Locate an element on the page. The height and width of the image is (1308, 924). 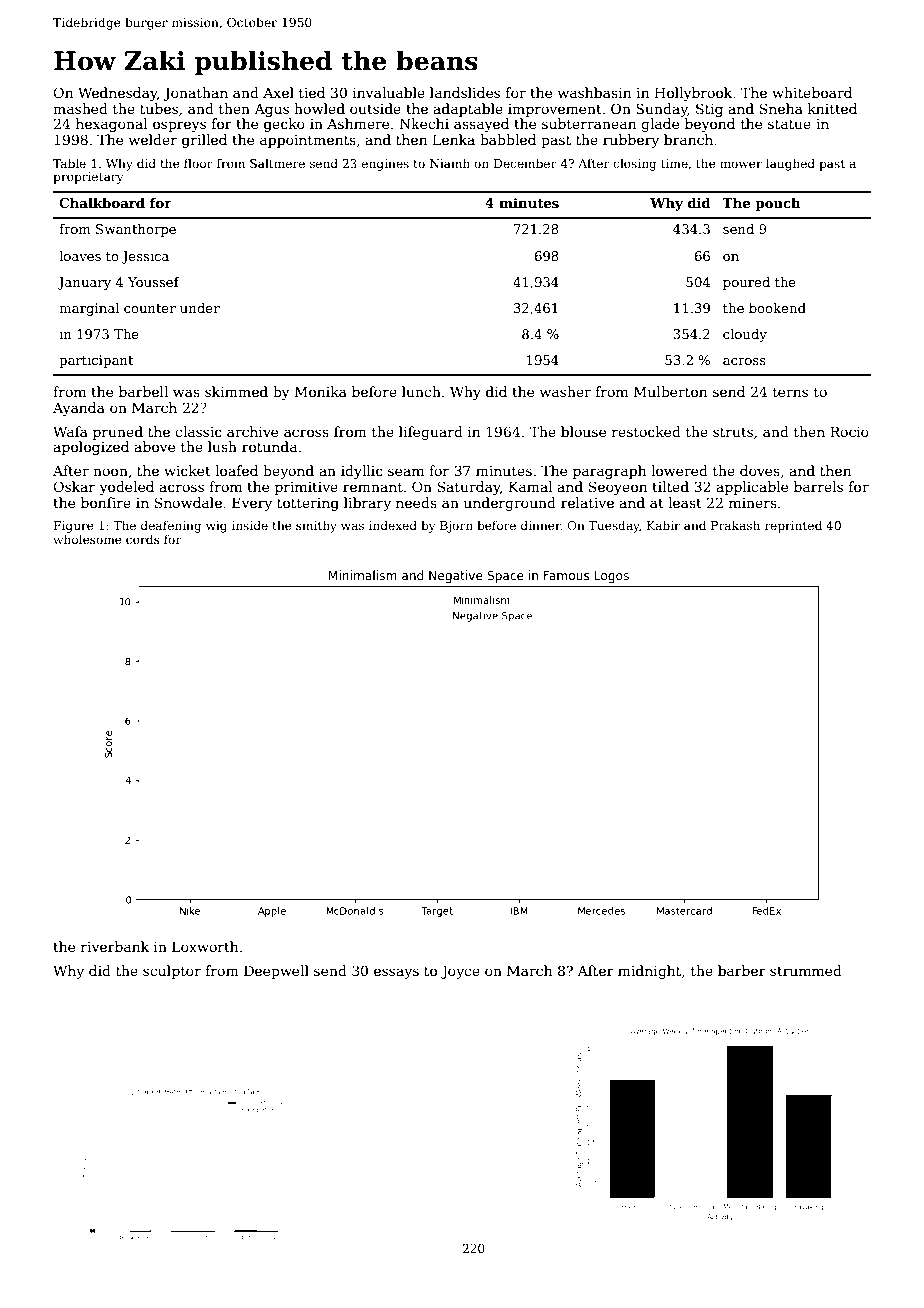
landslides is located at coordinates (465, 92).
